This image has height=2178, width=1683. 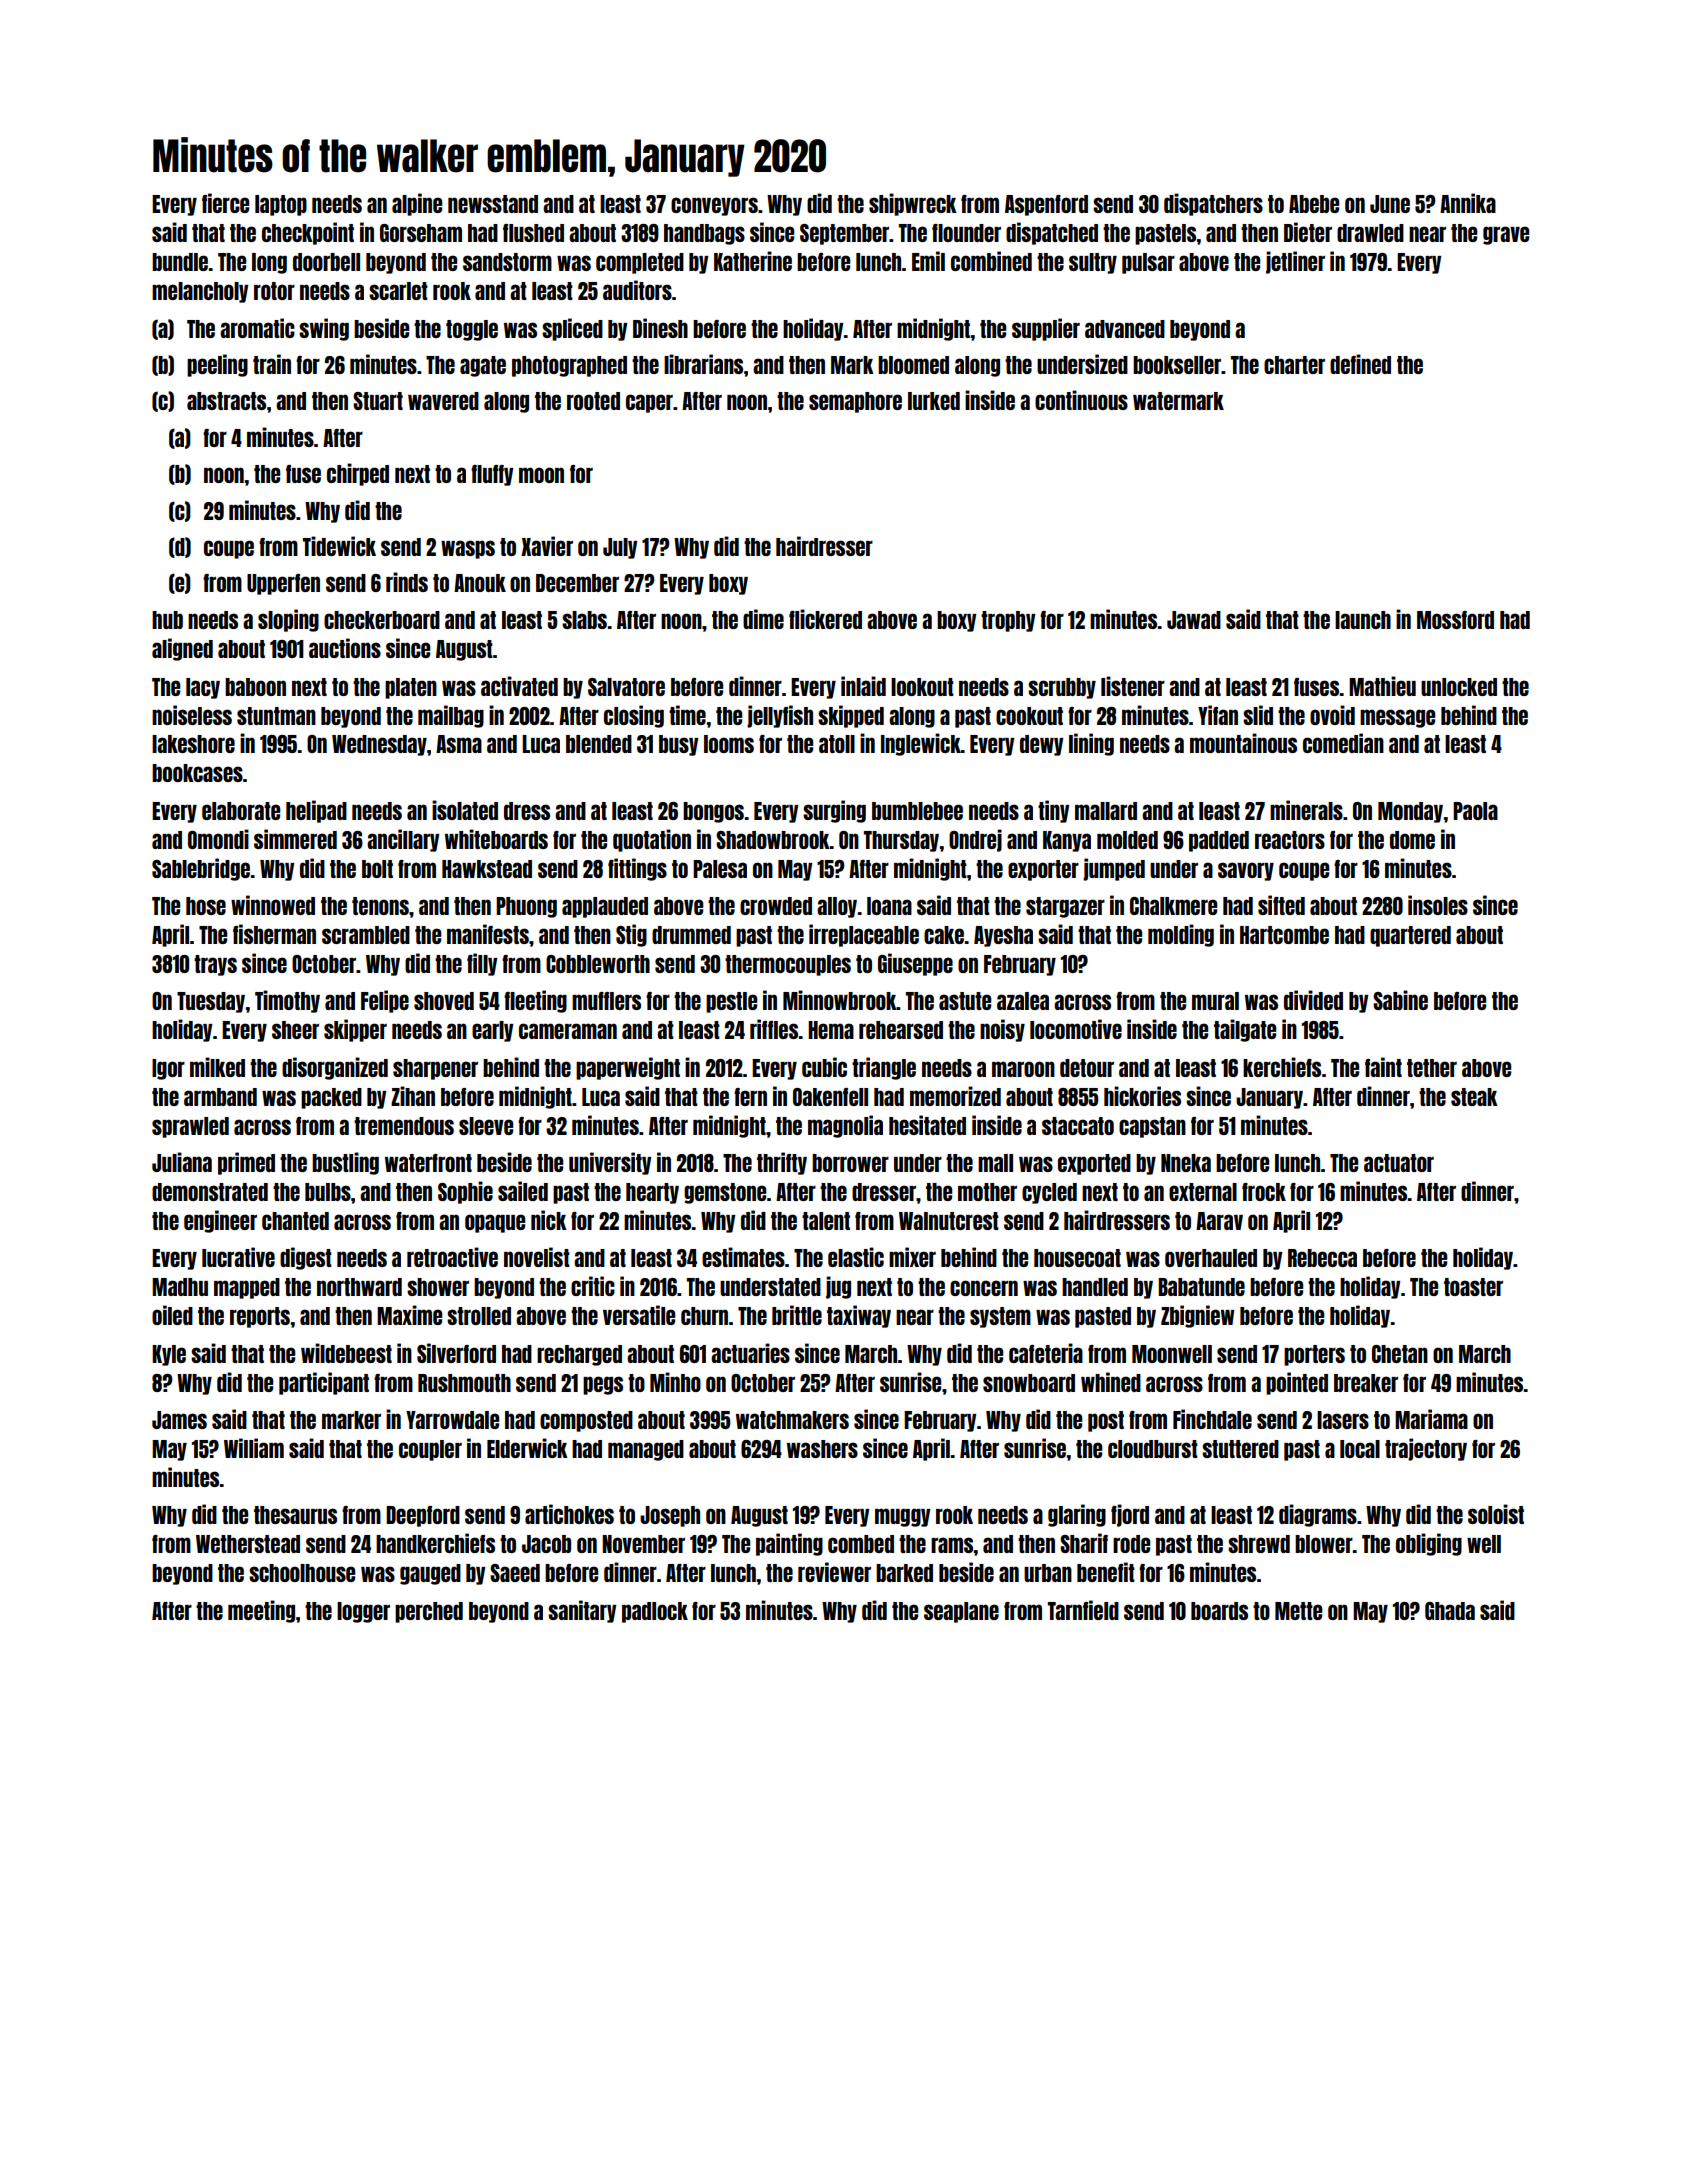 What do you see at coordinates (1400, 1000) in the image?
I see `Sabine` at bounding box center [1400, 1000].
